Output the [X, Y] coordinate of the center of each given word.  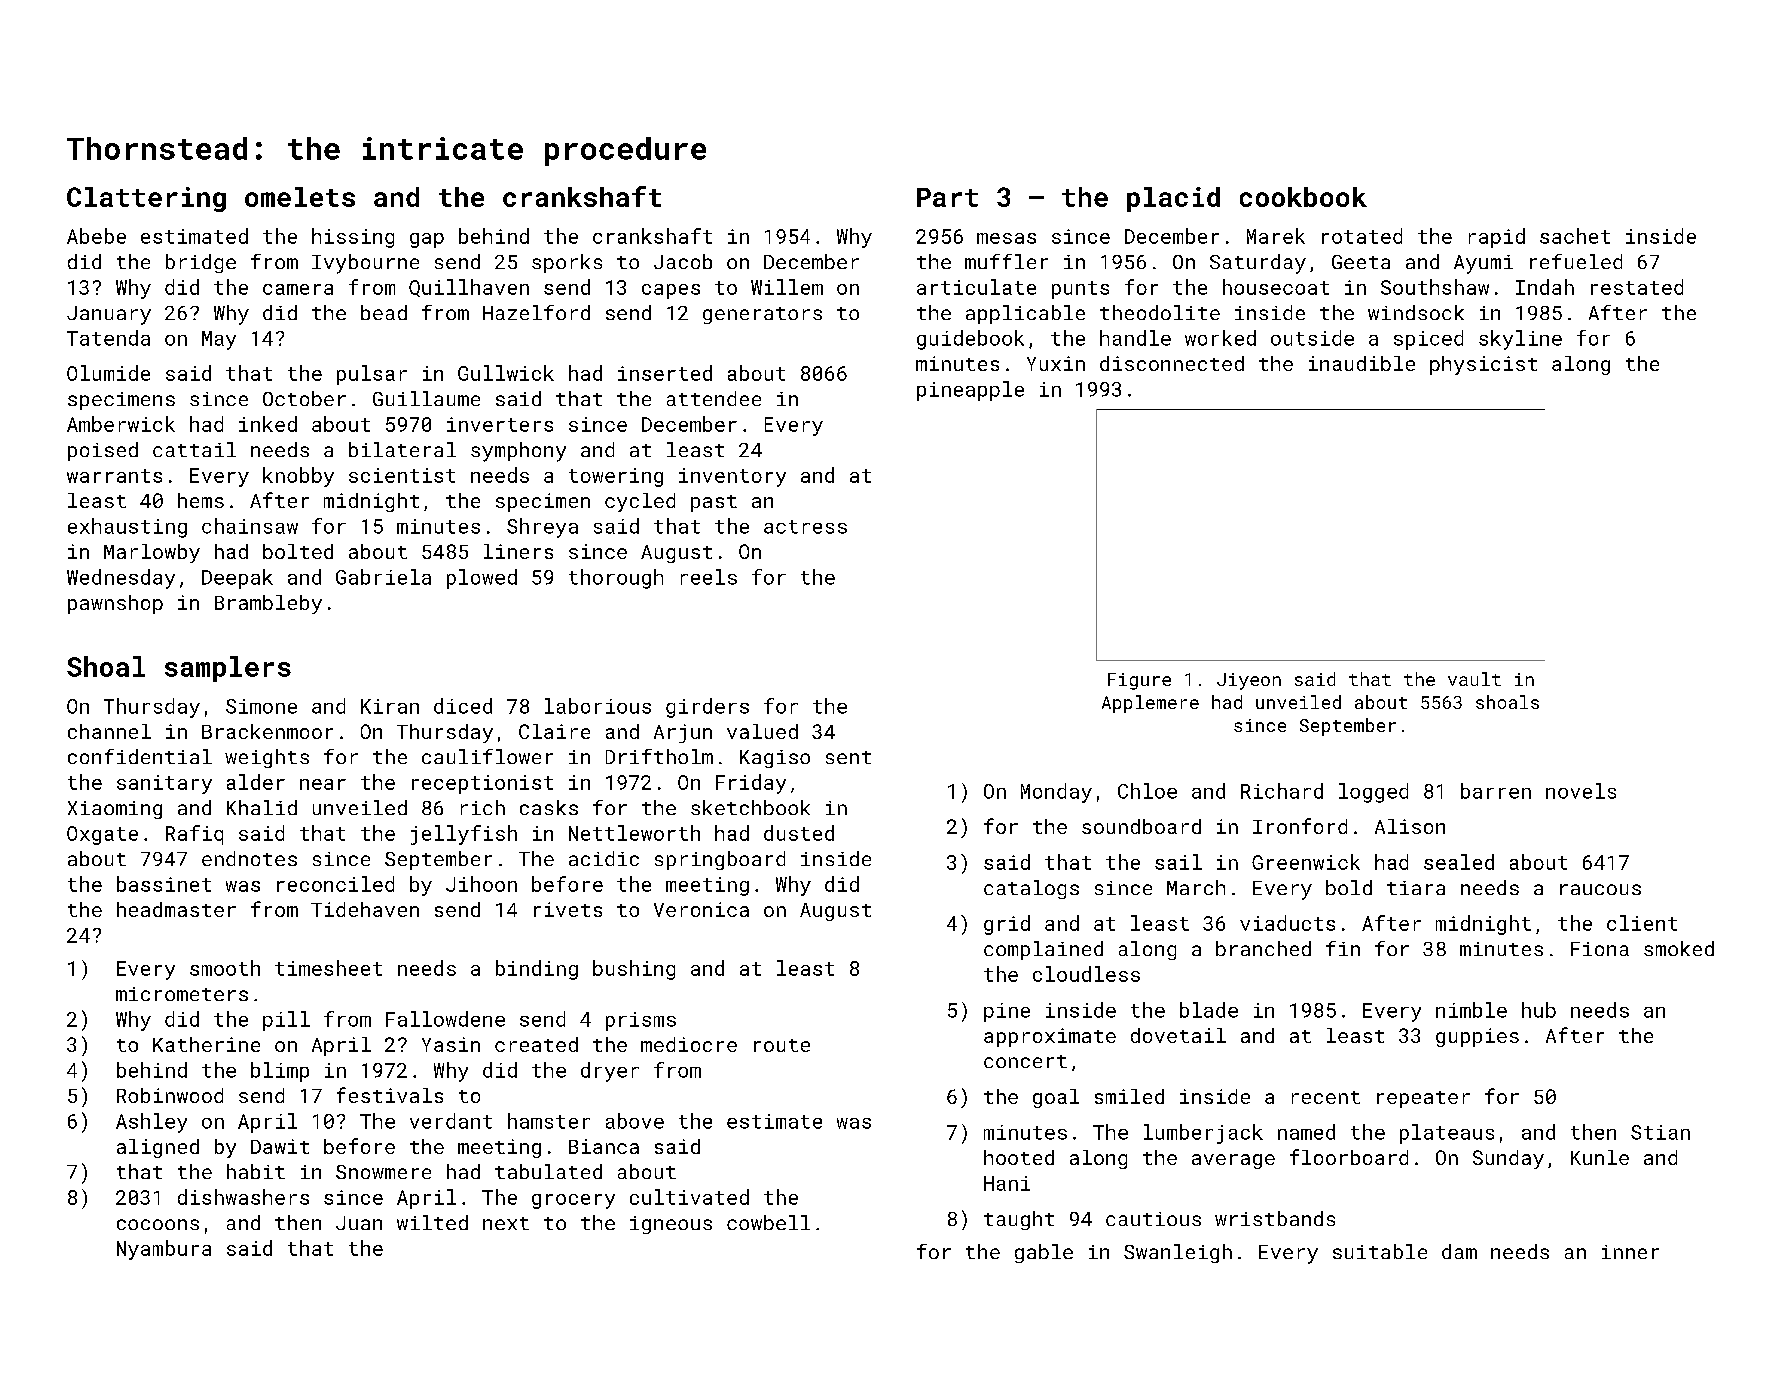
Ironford [1300, 826]
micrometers [182, 994]
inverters [500, 424]
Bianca [604, 1146]
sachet [1575, 236]
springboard [720, 860]
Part [947, 197]
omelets [300, 197]
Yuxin [1056, 363]
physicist [1483, 365]
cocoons [158, 1224]
